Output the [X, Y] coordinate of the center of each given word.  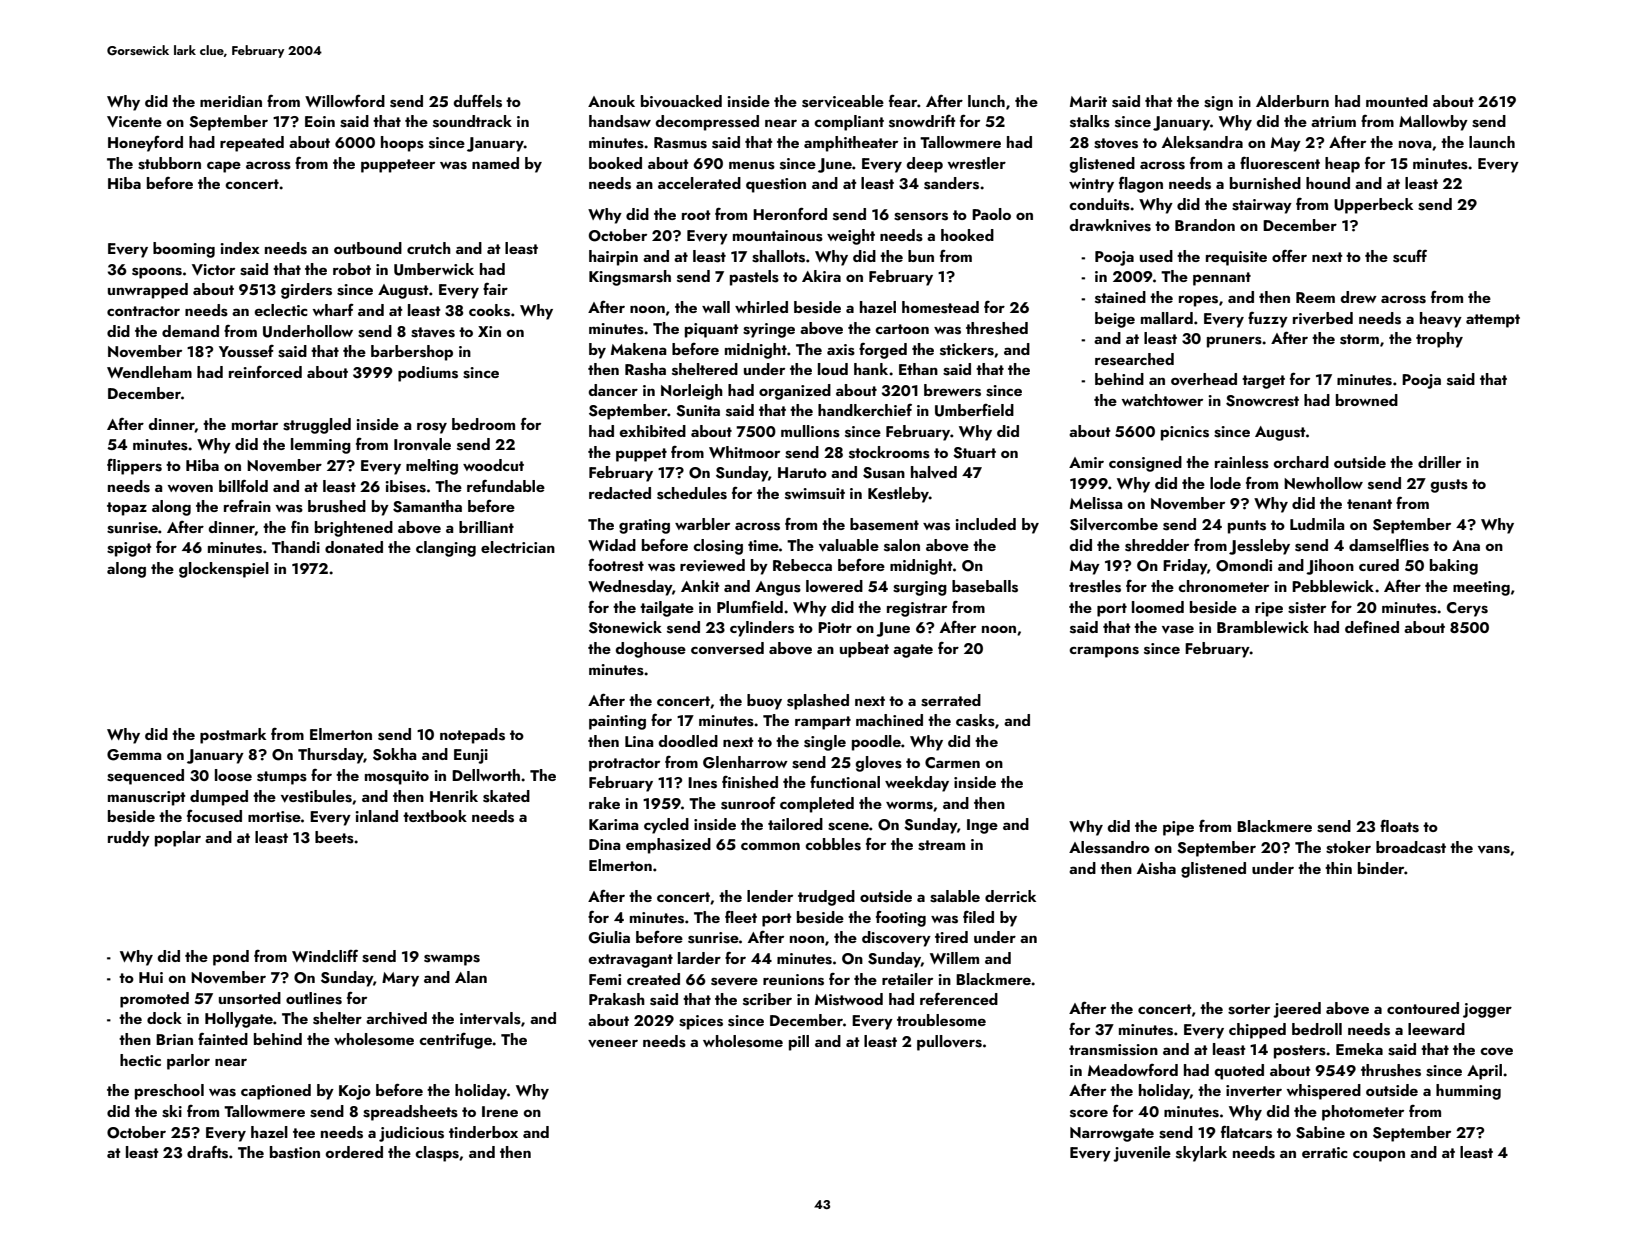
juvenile [1142, 1154]
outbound [368, 248]
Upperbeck [1373, 206]
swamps [452, 960]
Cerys [1467, 609]
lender [770, 896]
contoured [1423, 1008]
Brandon [1205, 225]
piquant [712, 330]
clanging [446, 549]
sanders [951, 183]
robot [352, 269]
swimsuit [815, 494]
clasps [437, 1154]
